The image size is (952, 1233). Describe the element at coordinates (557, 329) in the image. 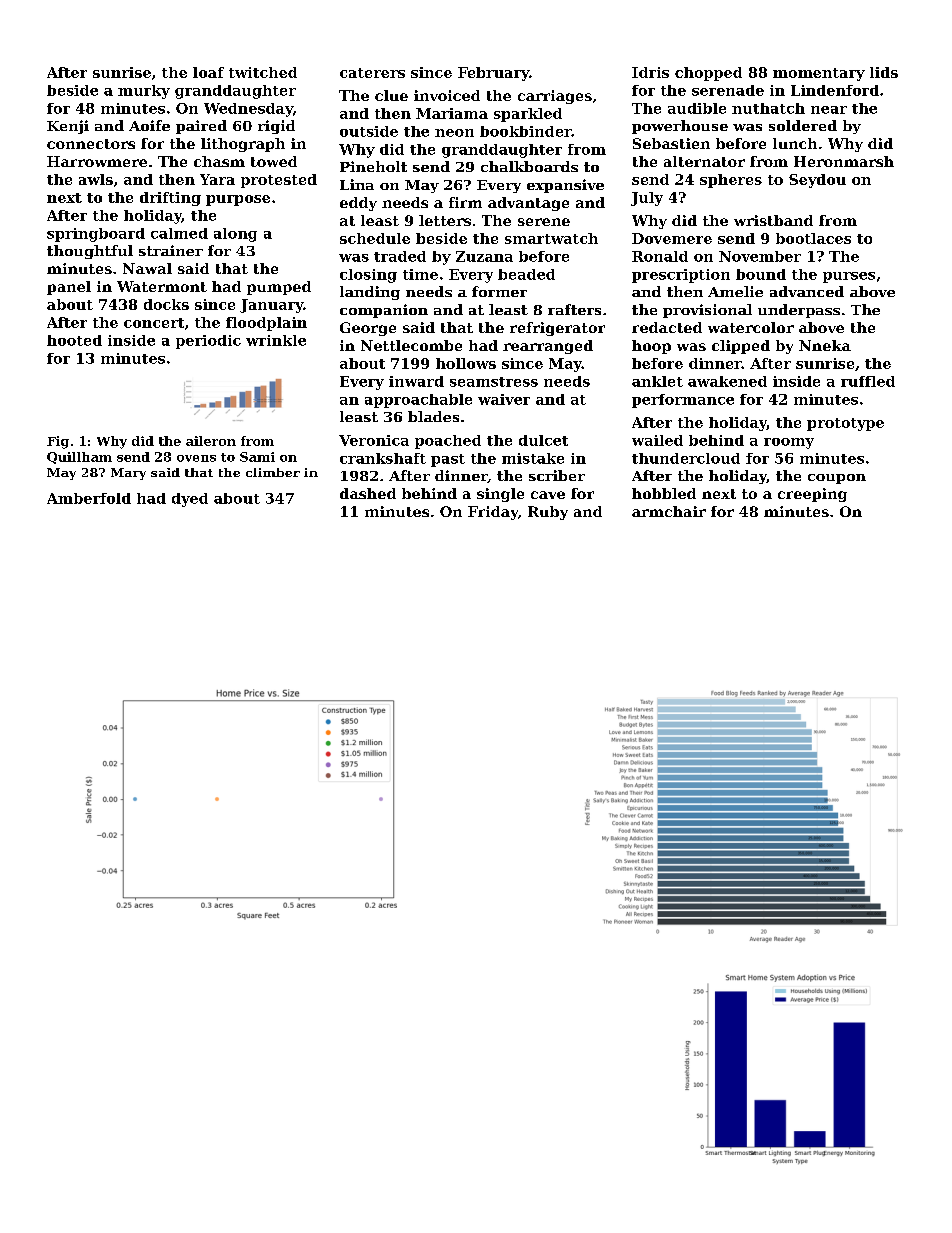

I see `refrigerator` at that location.
